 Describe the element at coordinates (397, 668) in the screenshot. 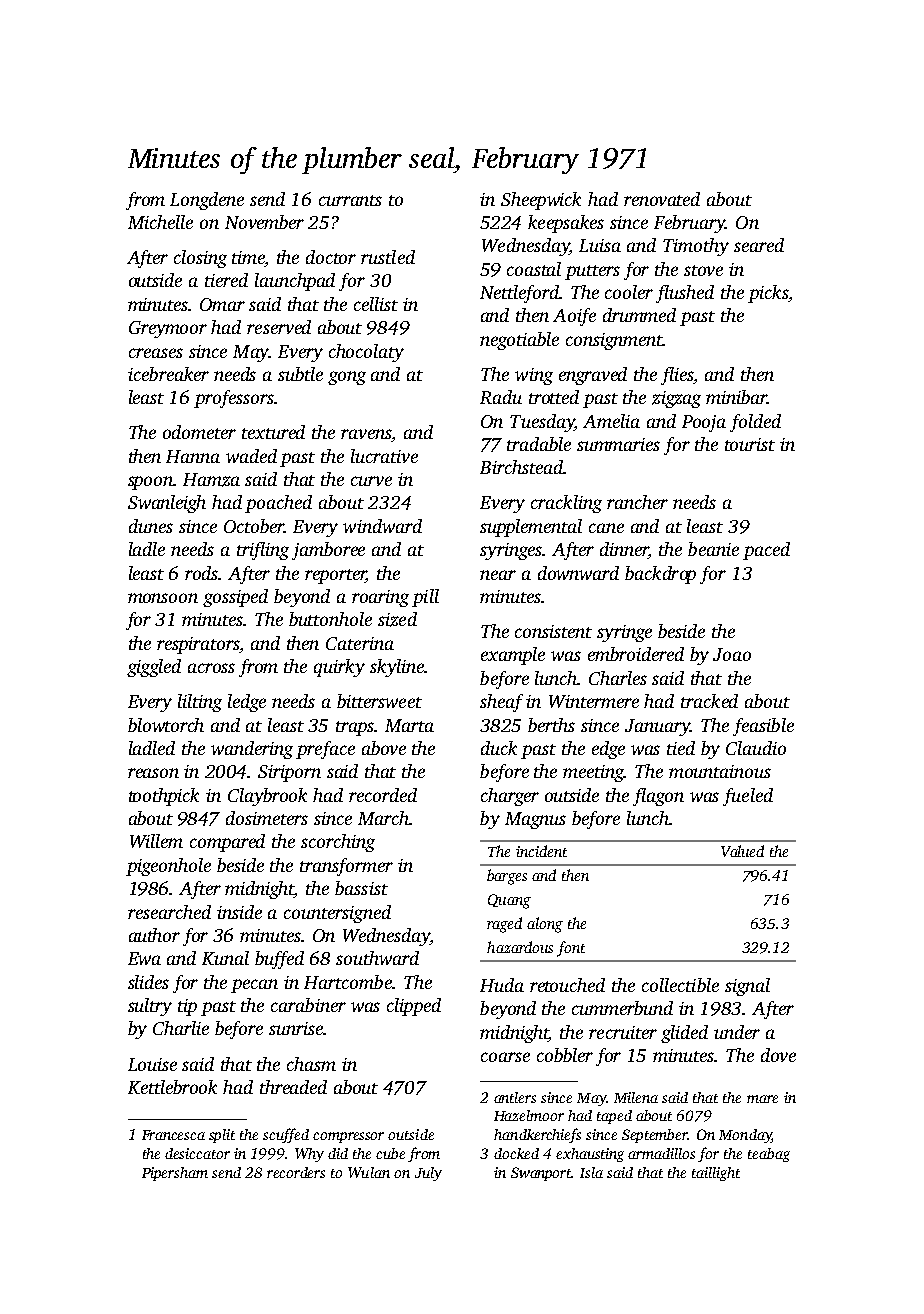

I see `skyline` at that location.
